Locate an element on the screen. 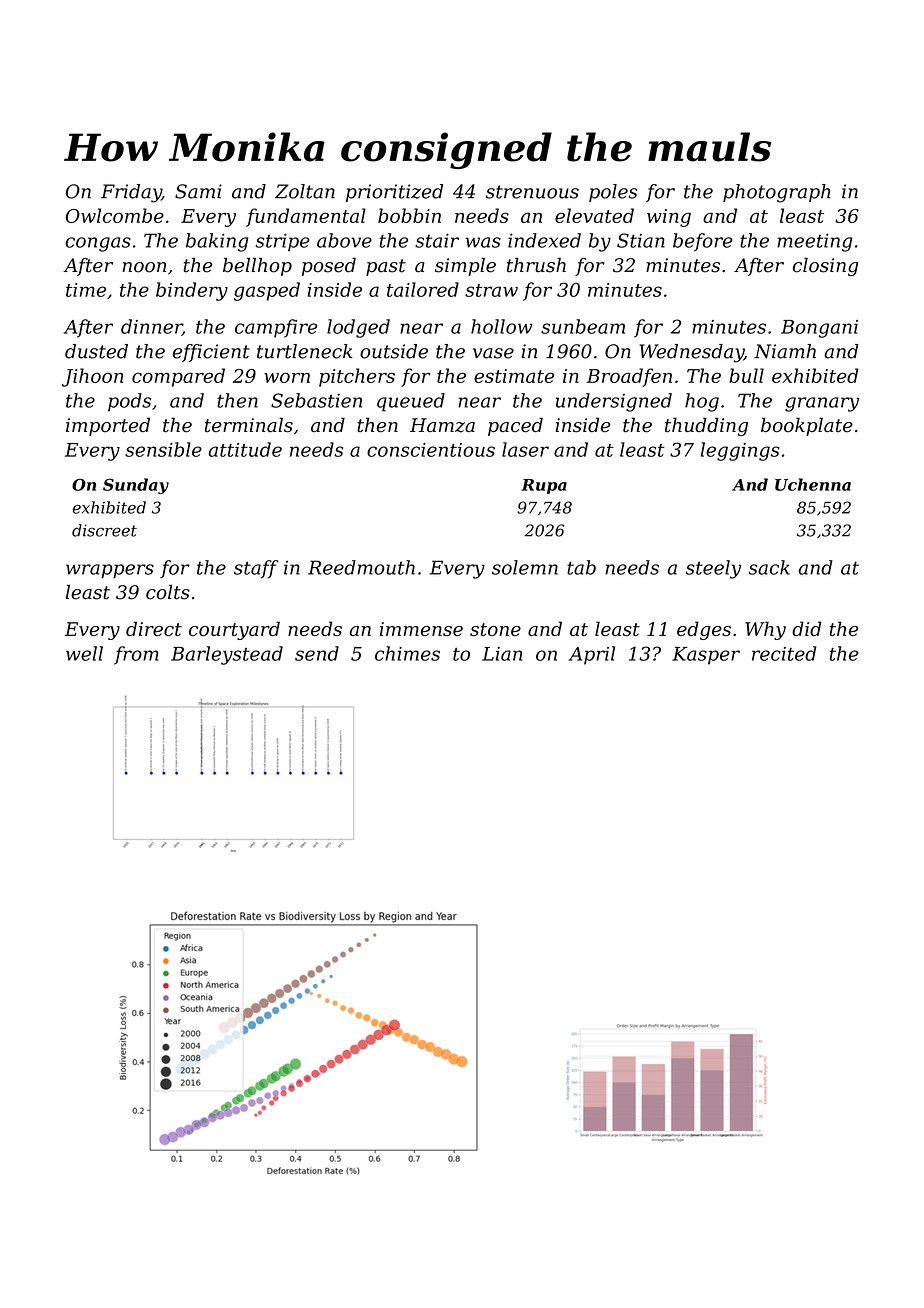 The width and height of the screenshot is (924, 1308). worn is located at coordinates (287, 377).
